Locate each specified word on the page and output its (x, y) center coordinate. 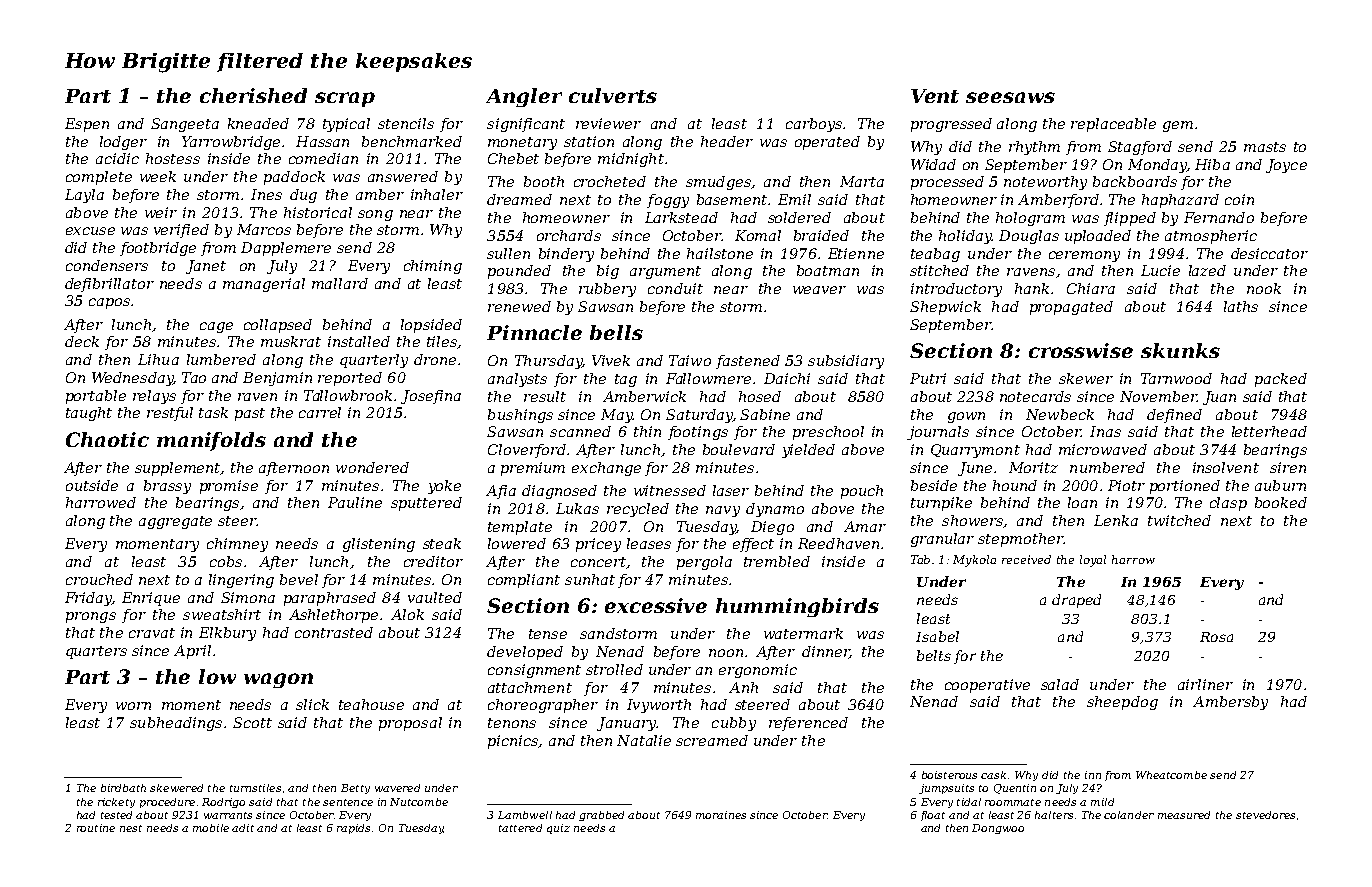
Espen (87, 125)
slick (312, 704)
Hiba (1212, 164)
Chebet (513, 158)
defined (1174, 416)
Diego (772, 528)
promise (229, 487)
